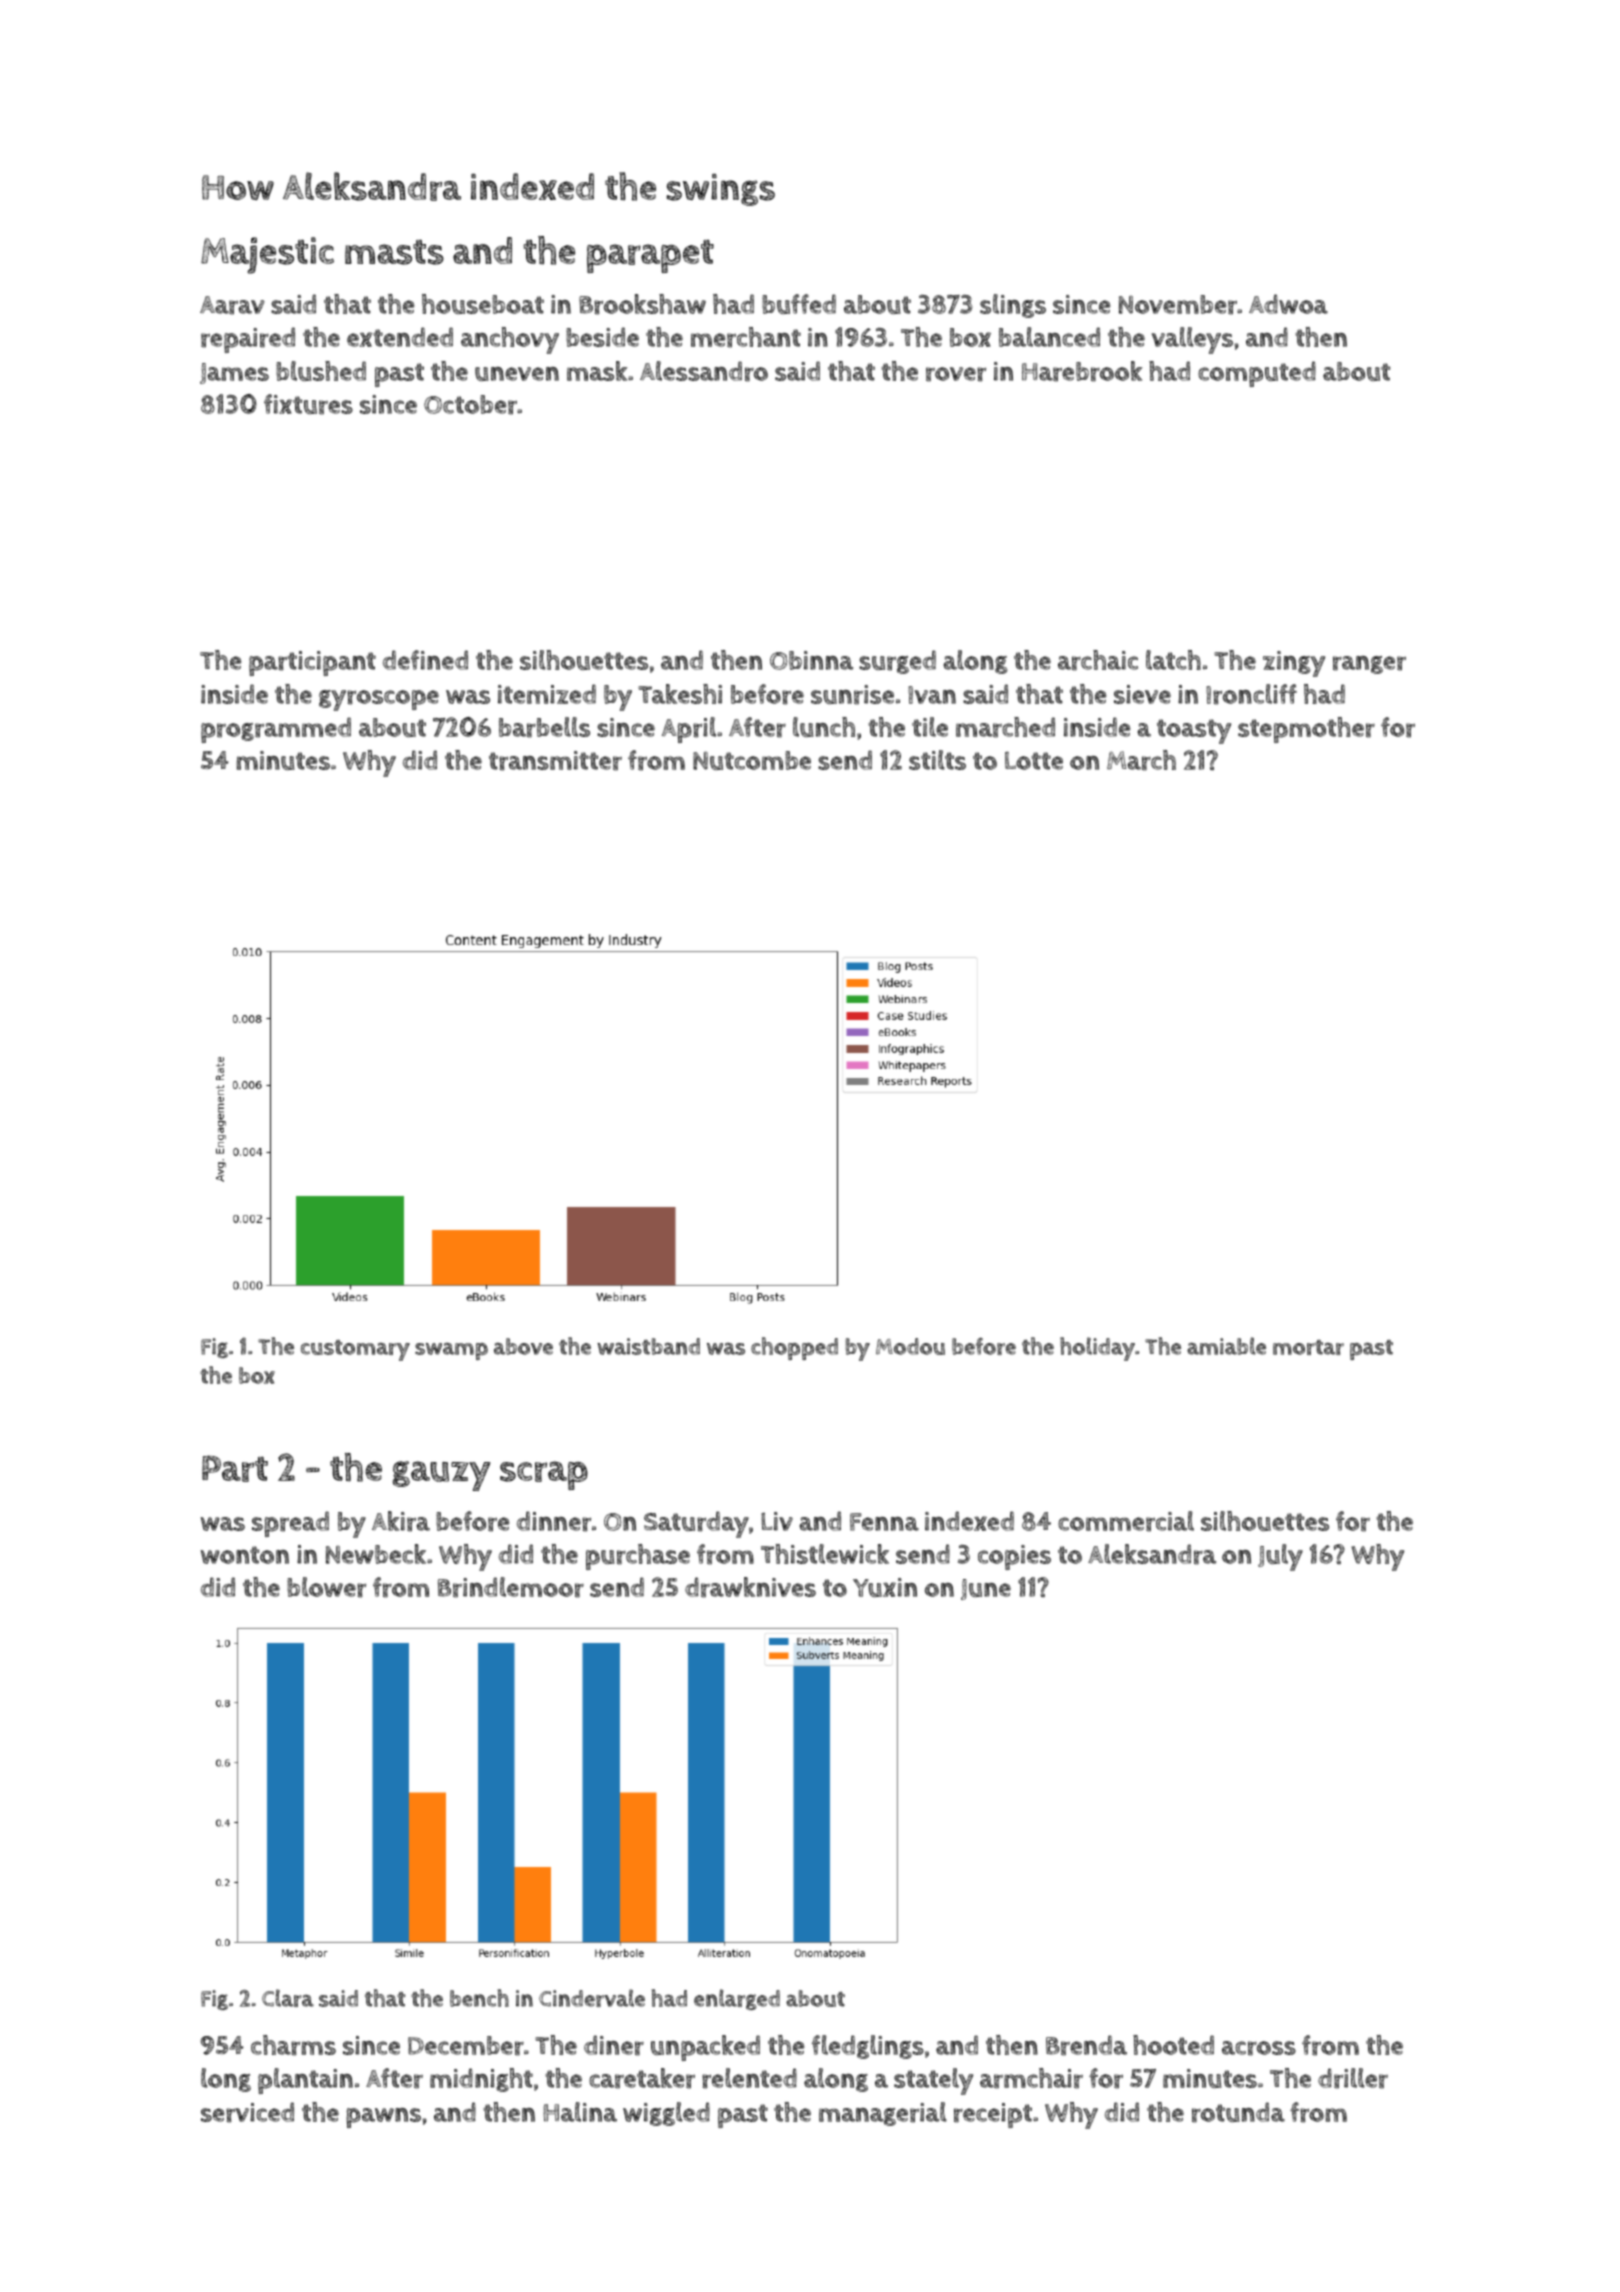  I want to click on rover, so click(956, 374).
